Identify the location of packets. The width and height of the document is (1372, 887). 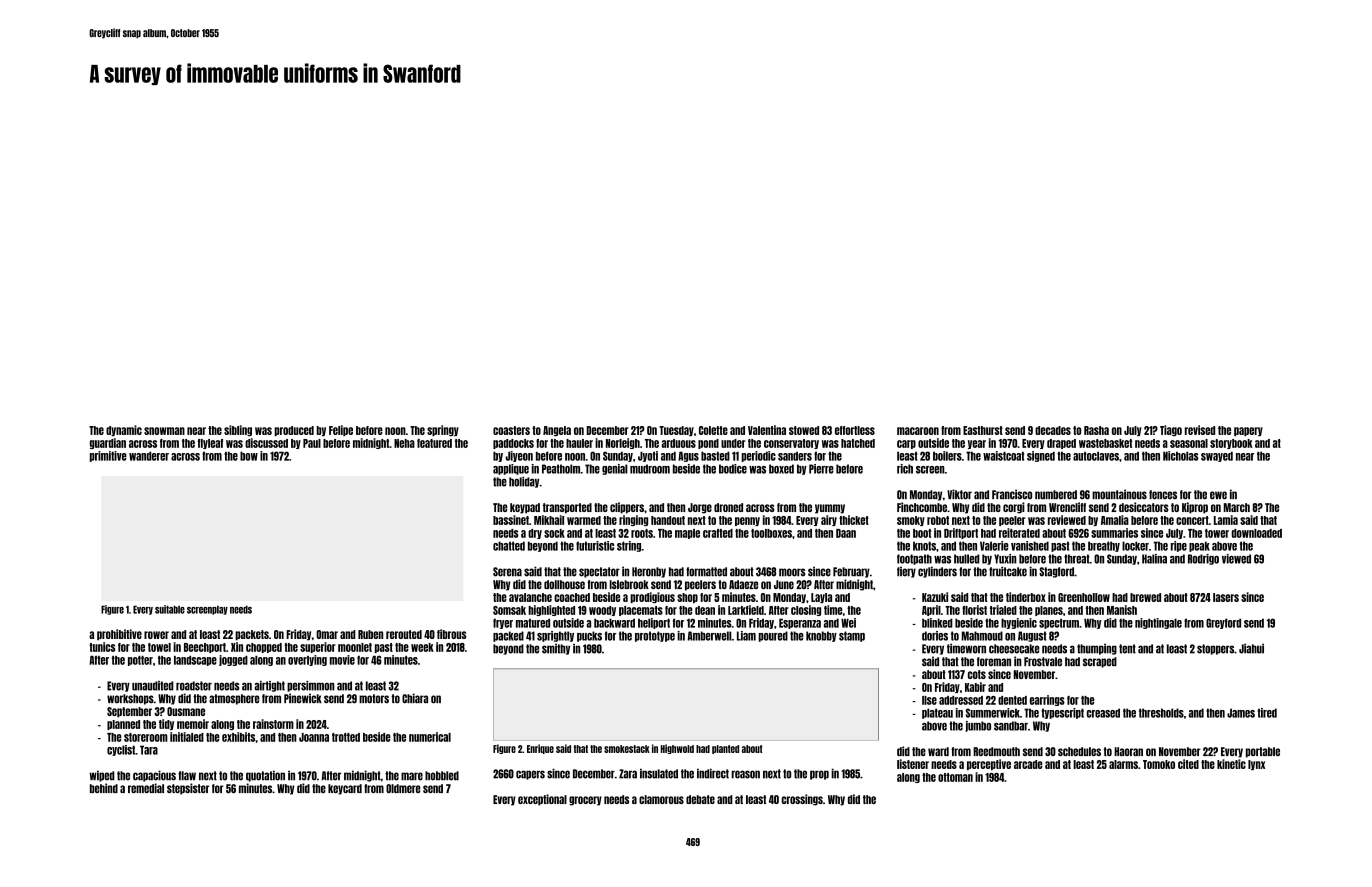
(252, 635).
